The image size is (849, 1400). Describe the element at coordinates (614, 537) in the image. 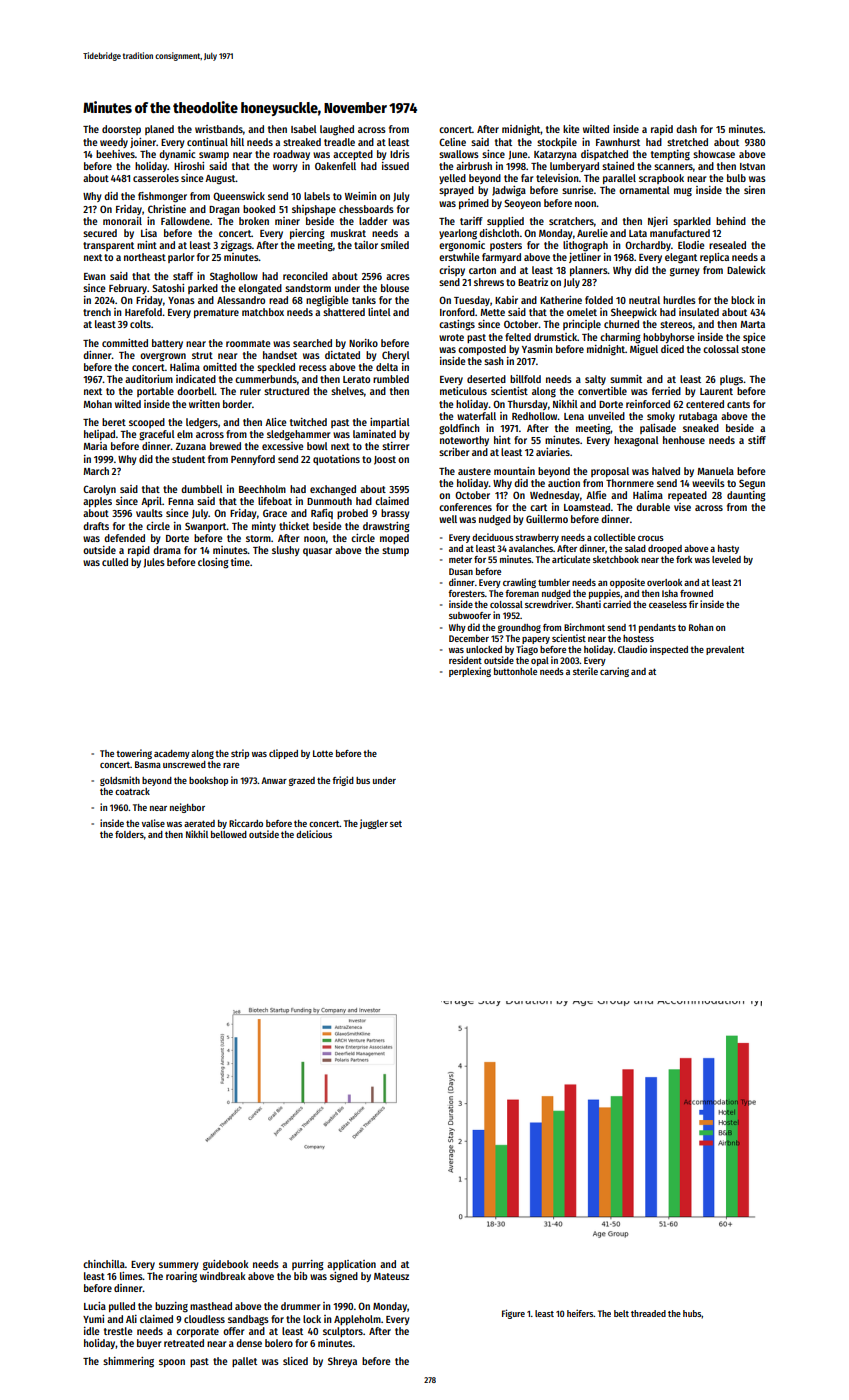

I see `collectible` at that location.
